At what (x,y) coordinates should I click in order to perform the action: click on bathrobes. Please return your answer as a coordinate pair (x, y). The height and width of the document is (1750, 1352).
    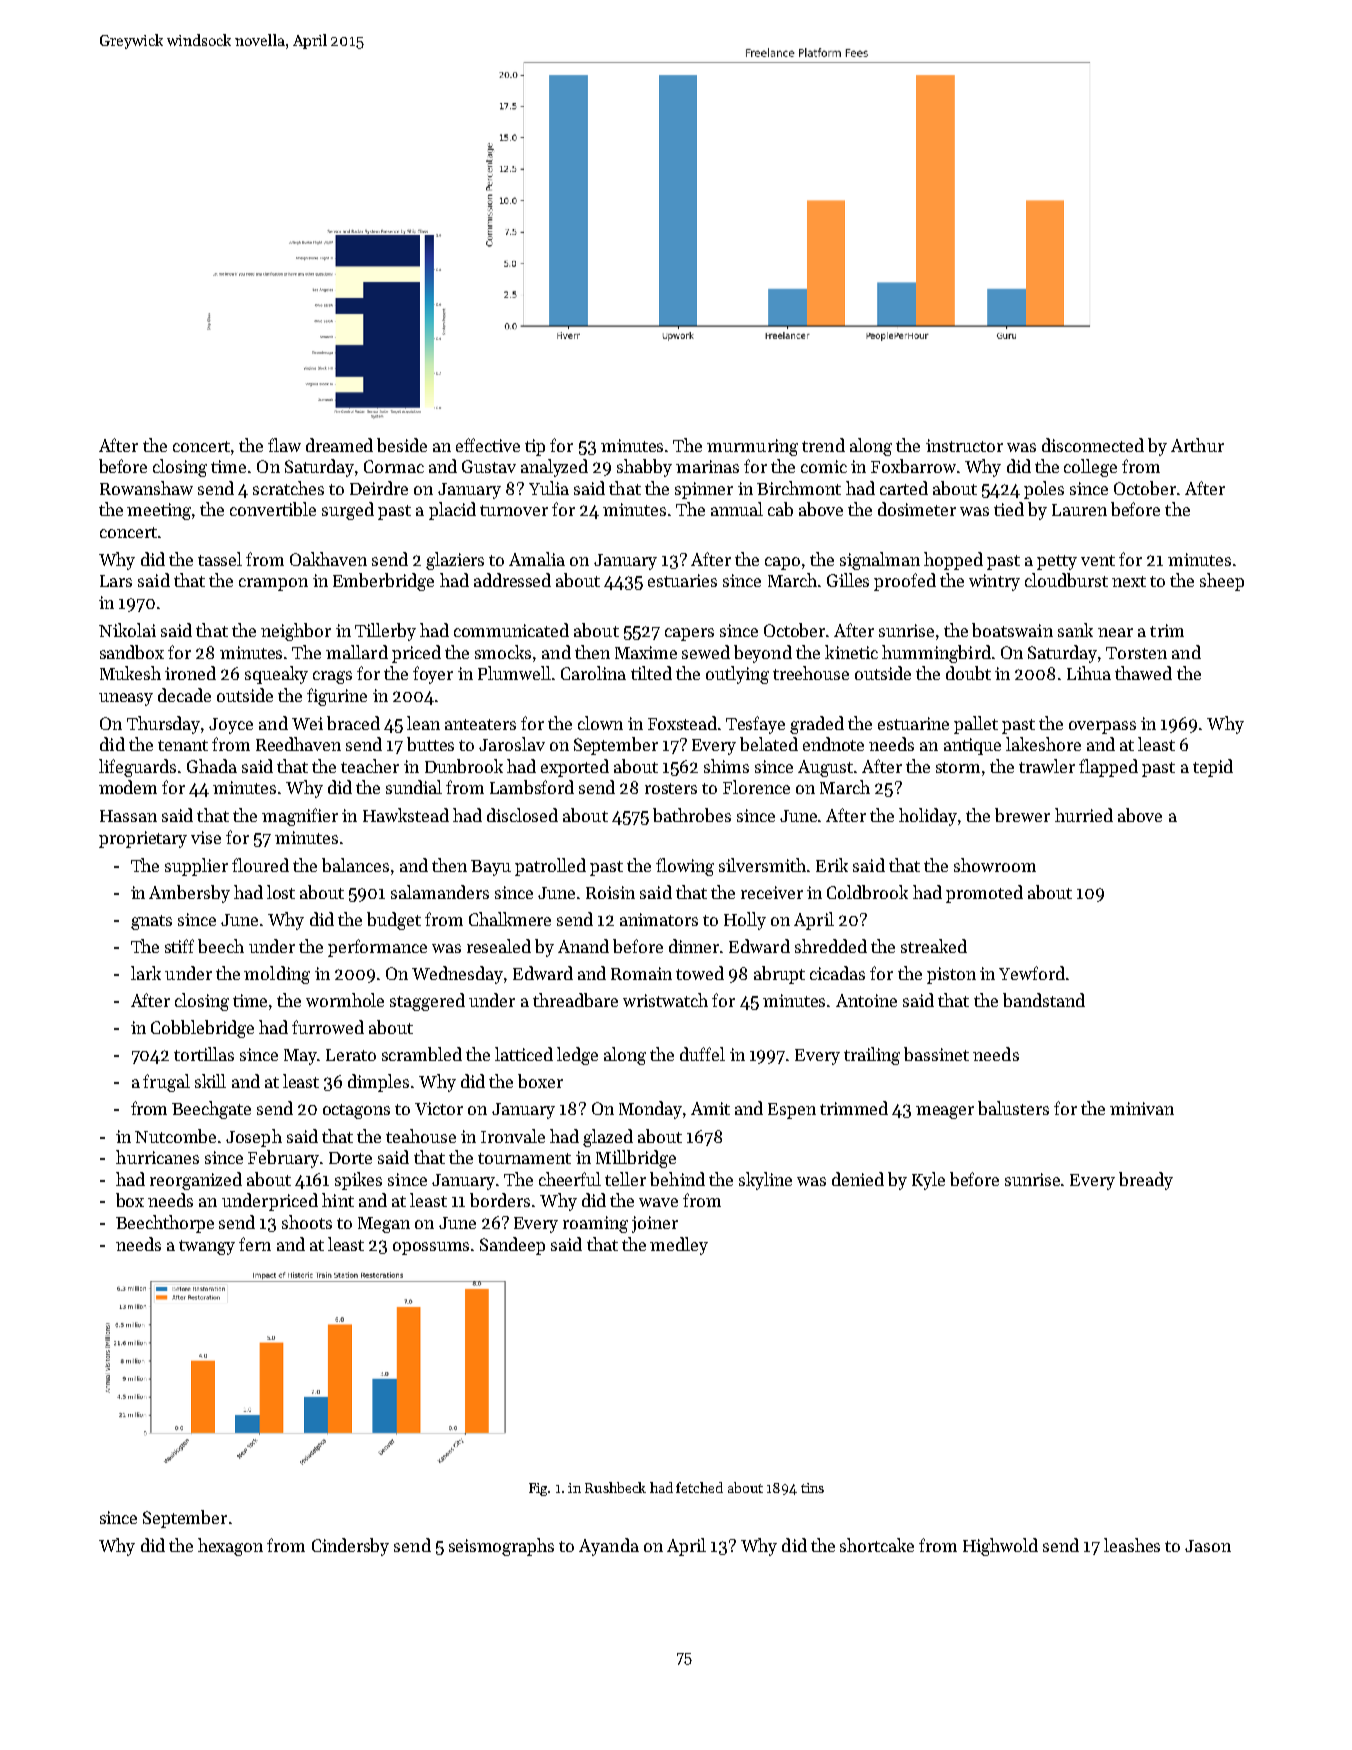
    Looking at the image, I should click on (692, 815).
